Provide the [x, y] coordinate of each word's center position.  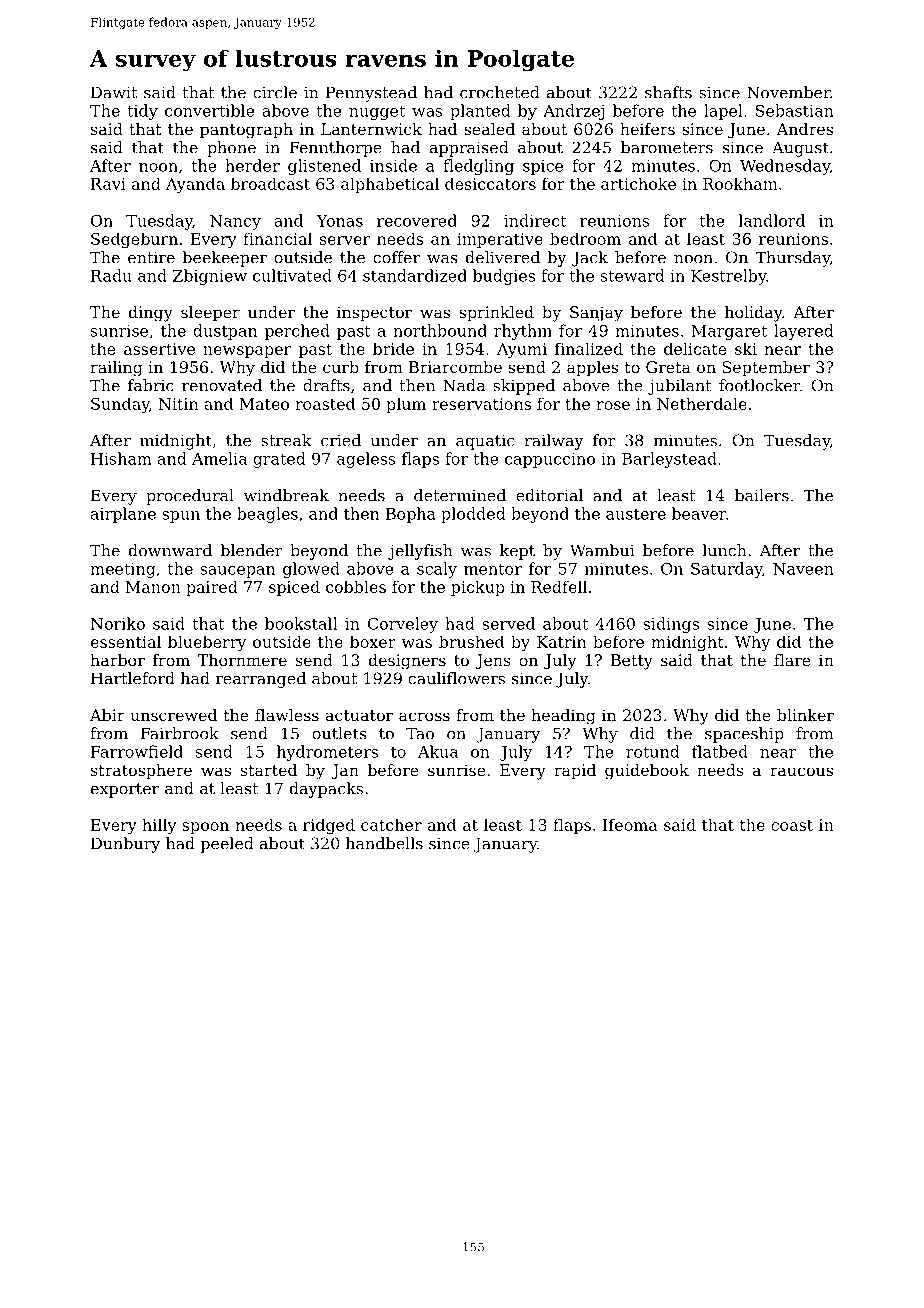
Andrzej [573, 112]
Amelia [219, 458]
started [269, 770]
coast [792, 825]
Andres [804, 129]
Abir [107, 715]
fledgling [478, 167]
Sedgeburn [134, 240]
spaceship [744, 735]
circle [275, 92]
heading [563, 717]
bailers [762, 495]
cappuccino [550, 460]
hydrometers [327, 753]
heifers [647, 129]
